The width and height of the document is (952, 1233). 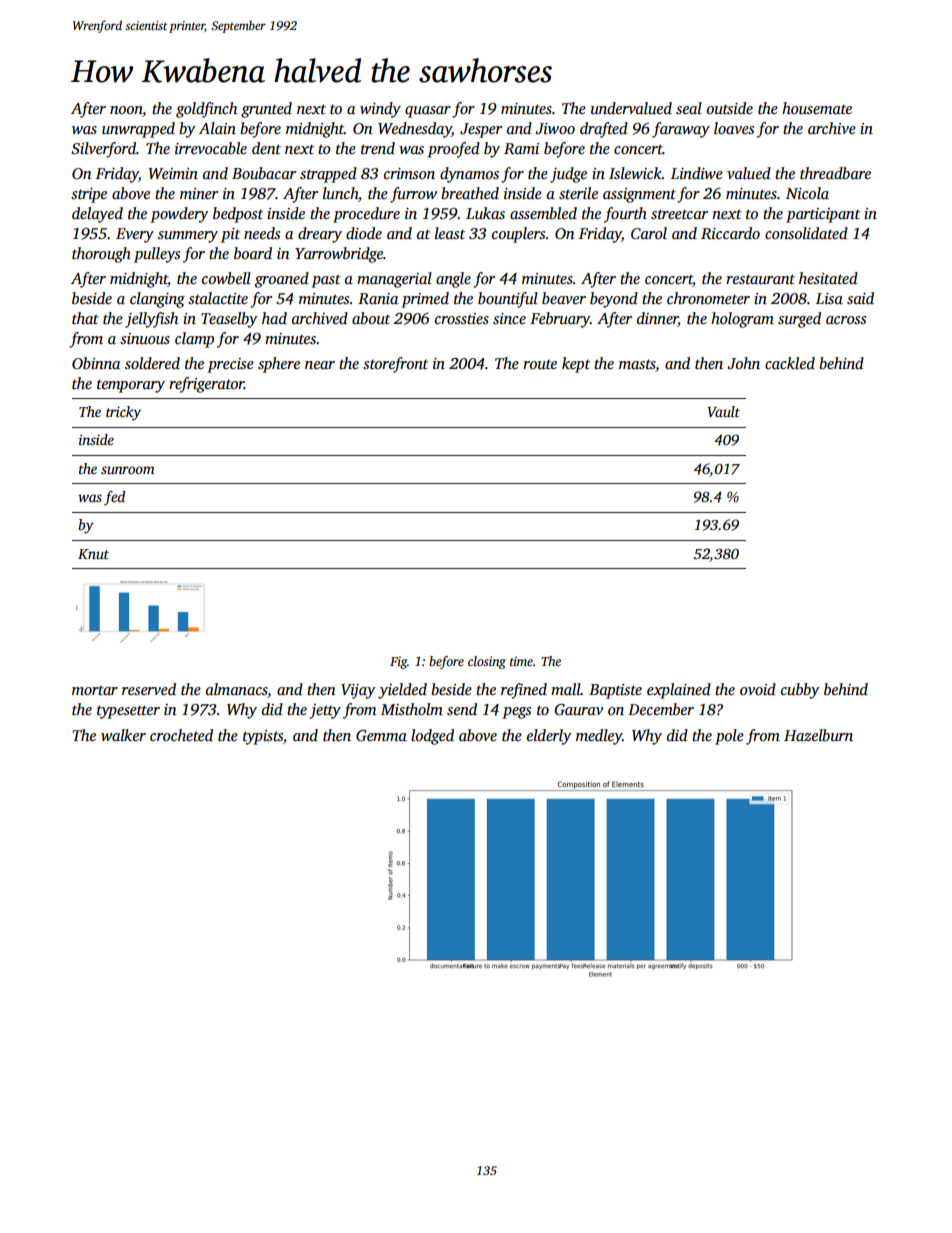 I want to click on about, so click(x=371, y=318).
